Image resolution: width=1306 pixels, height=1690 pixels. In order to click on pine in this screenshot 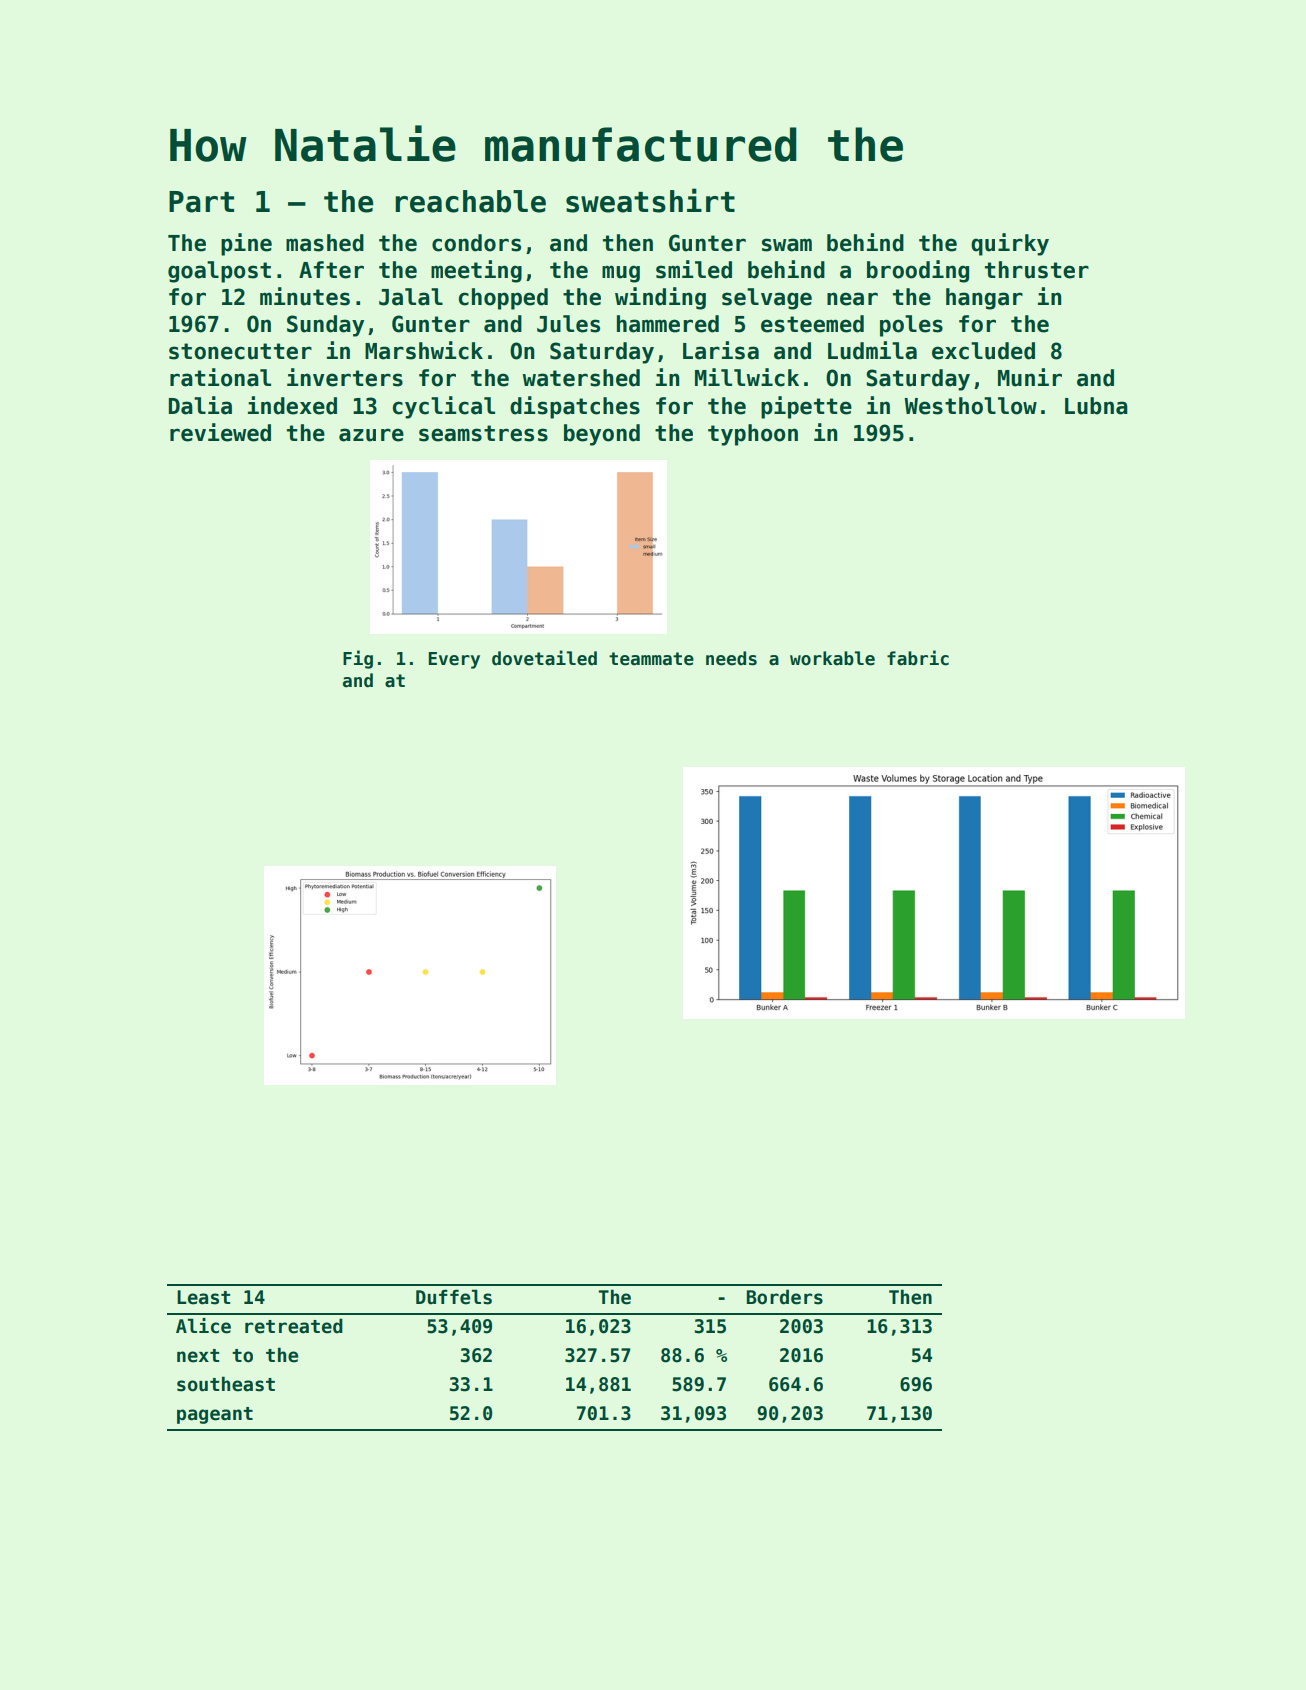, I will do `click(246, 244)`.
